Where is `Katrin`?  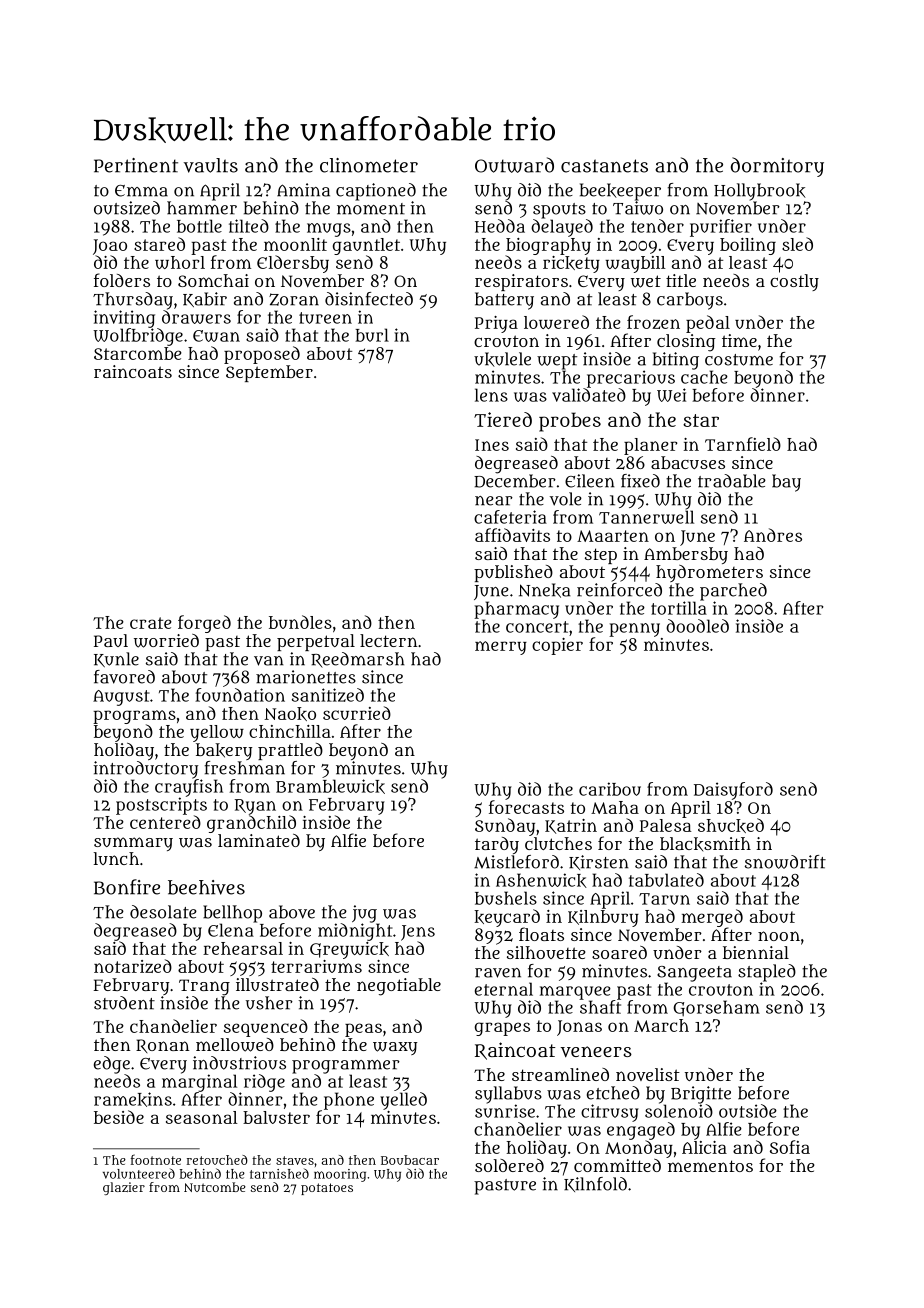 Katrin is located at coordinates (571, 826).
